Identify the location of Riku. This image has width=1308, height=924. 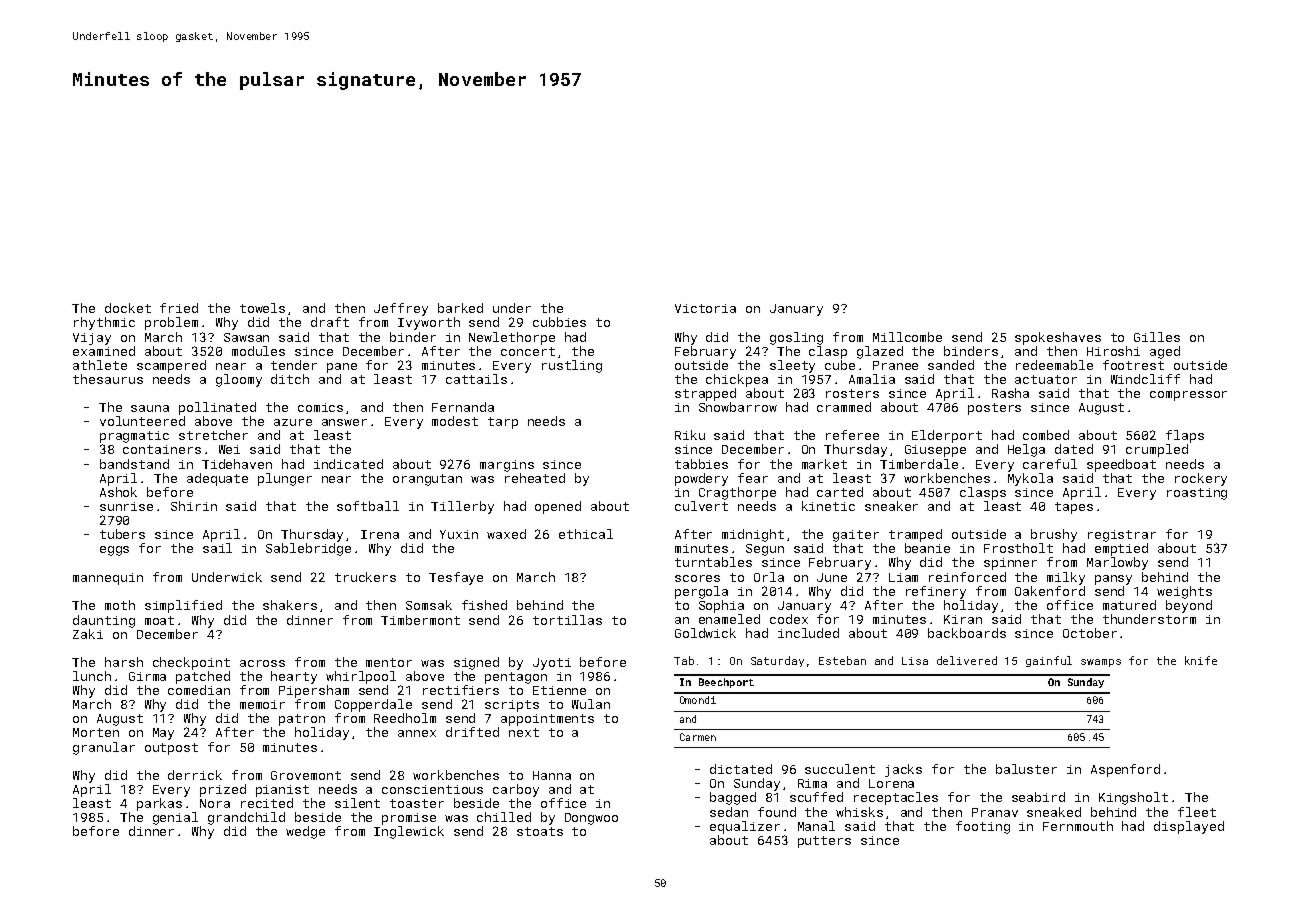
(690, 435).
